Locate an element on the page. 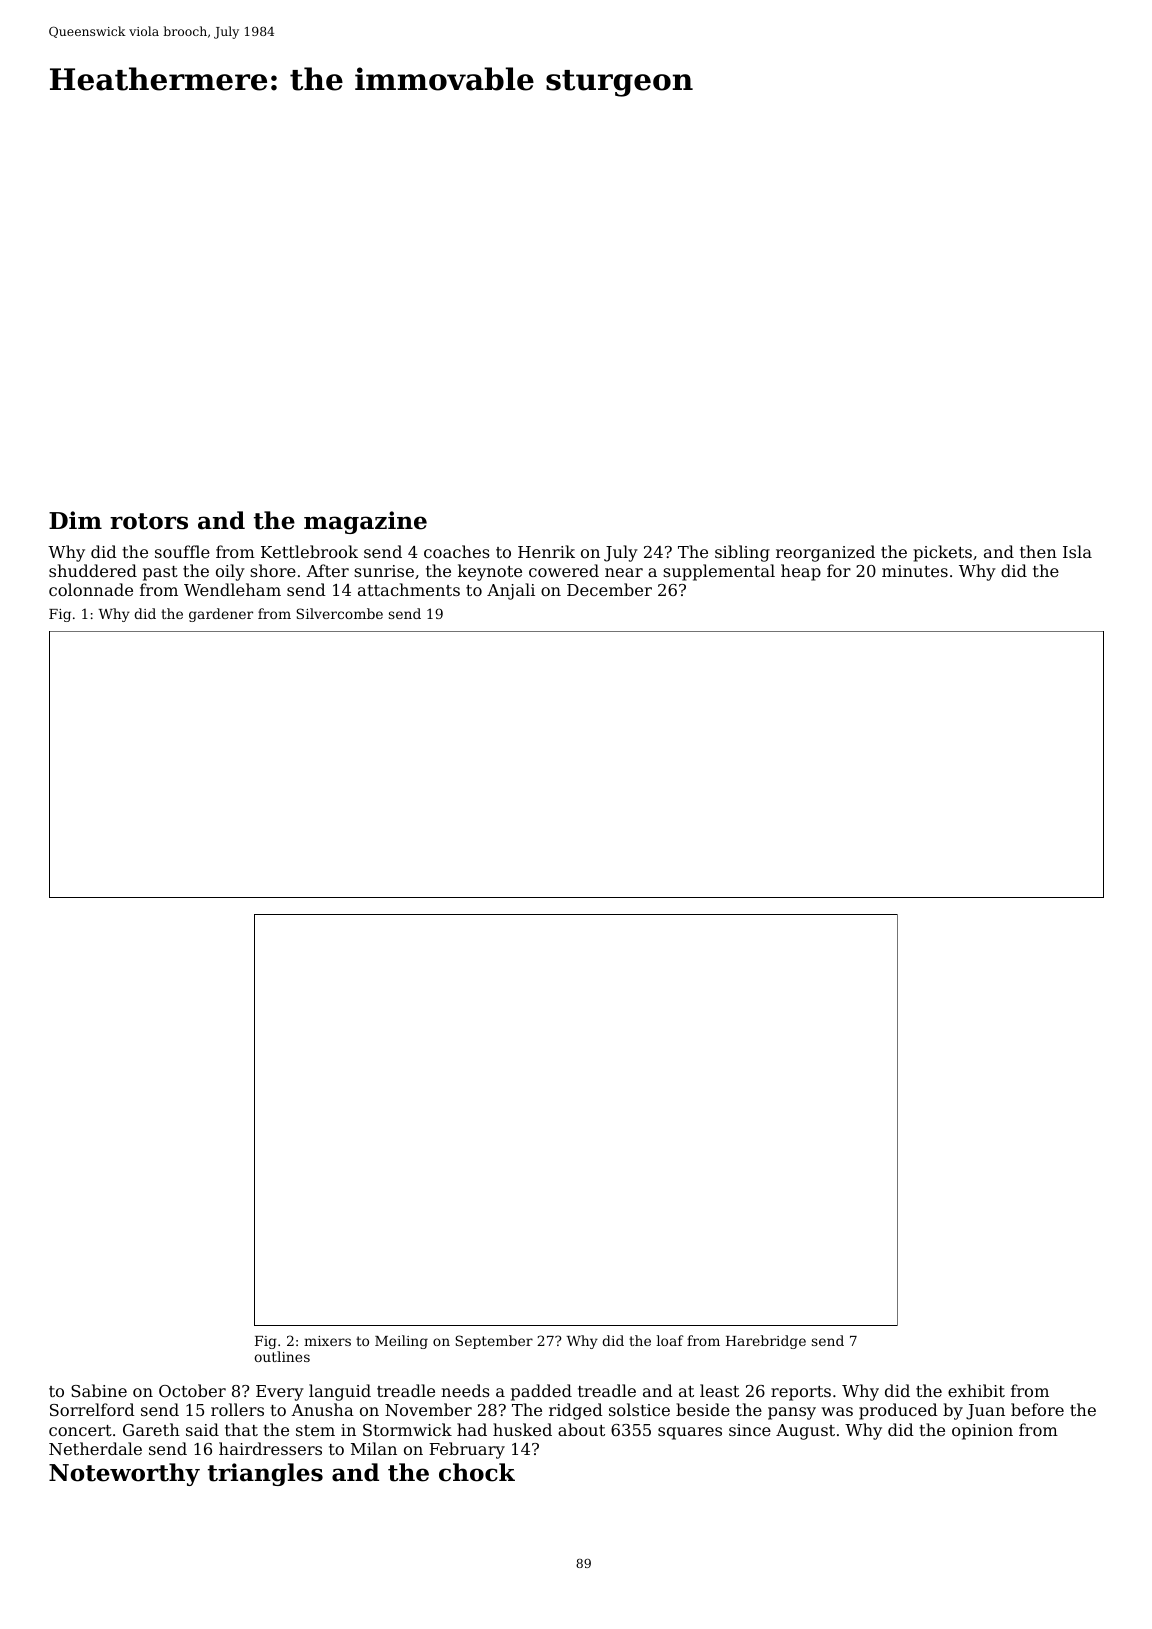 The image size is (1152, 1629). magazine is located at coordinates (365, 522).
